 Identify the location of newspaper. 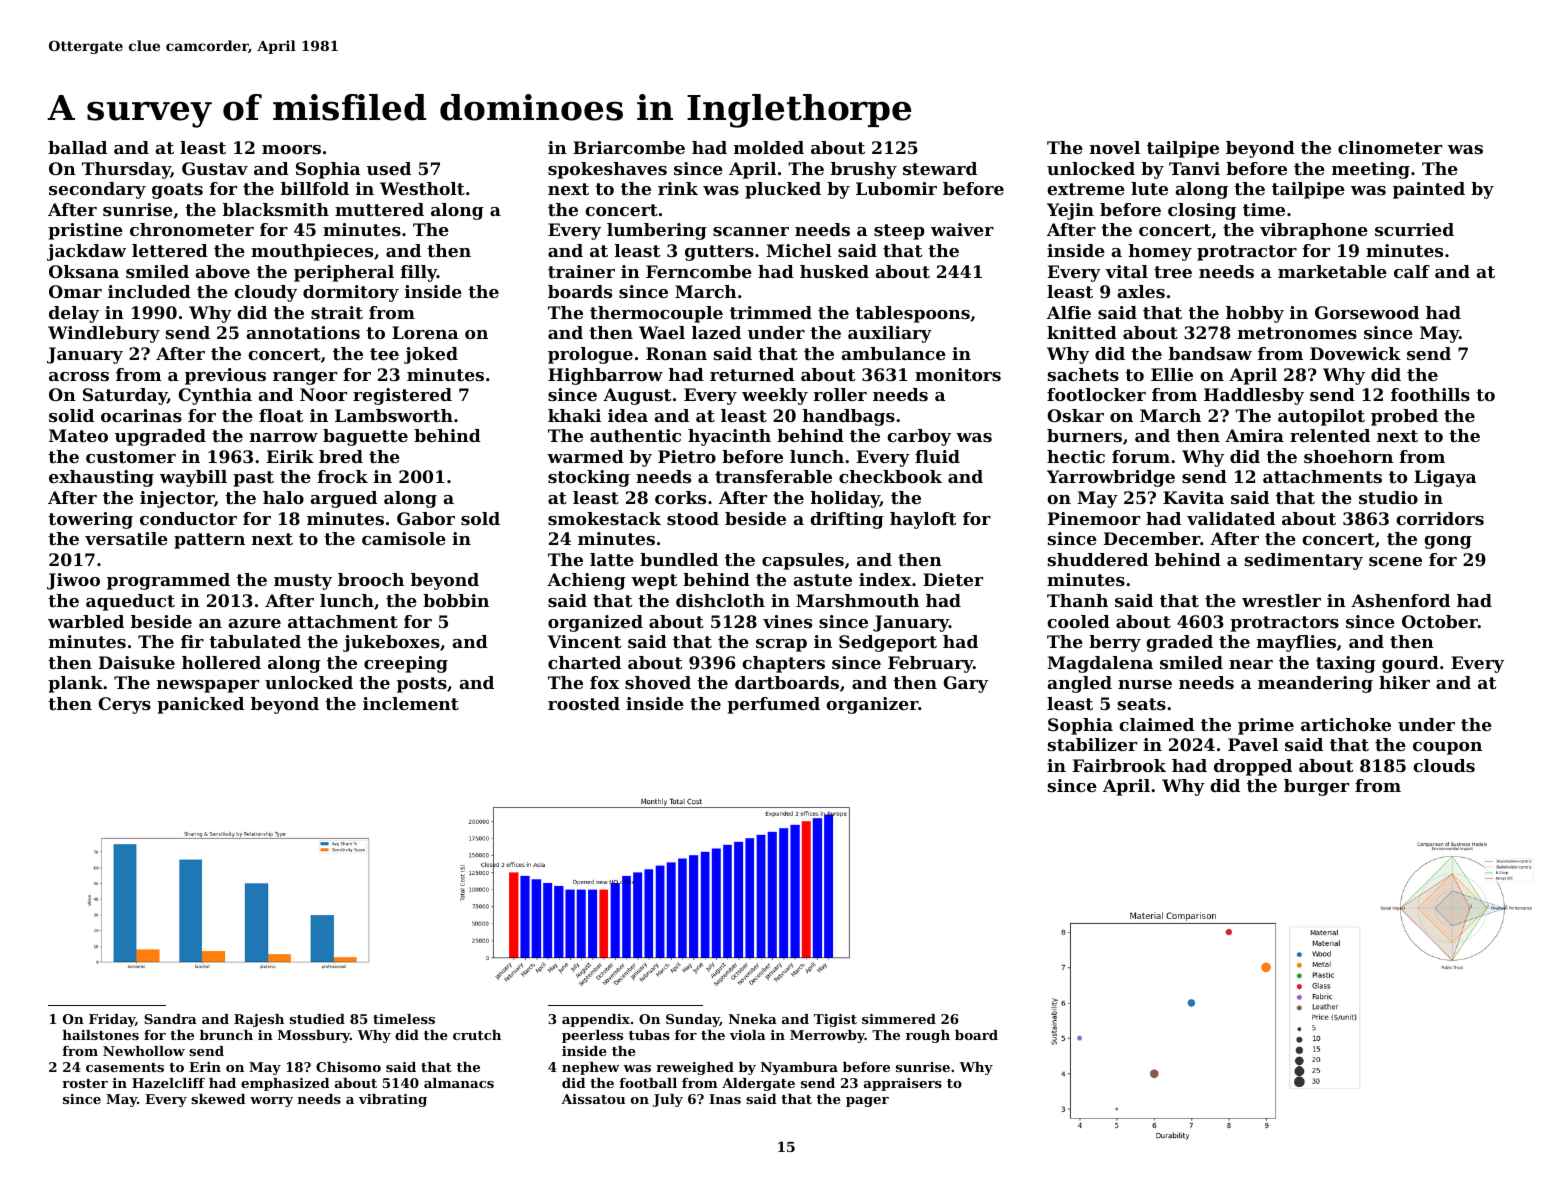
(208, 686).
